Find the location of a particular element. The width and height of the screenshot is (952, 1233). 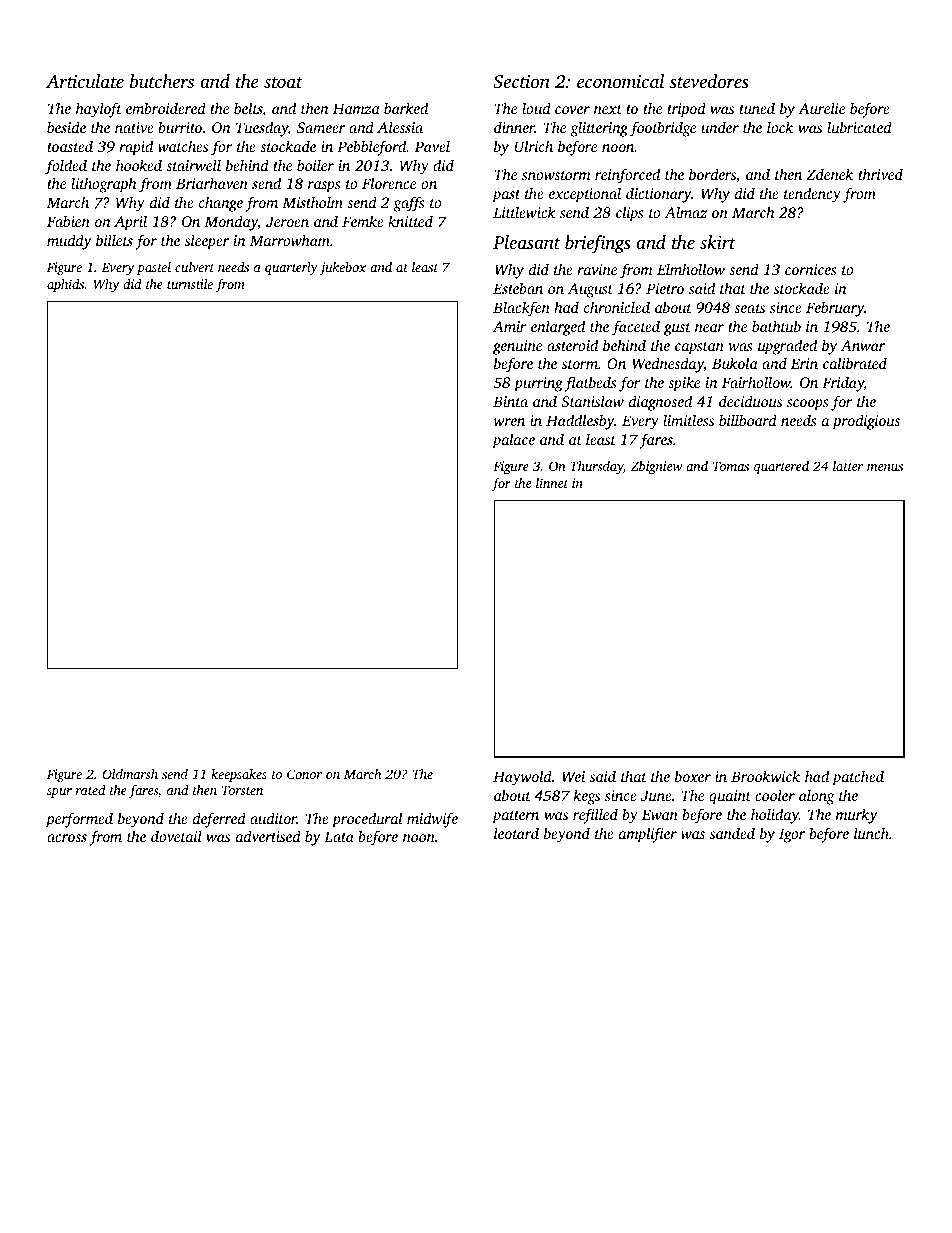

spur is located at coordinates (59, 793).
